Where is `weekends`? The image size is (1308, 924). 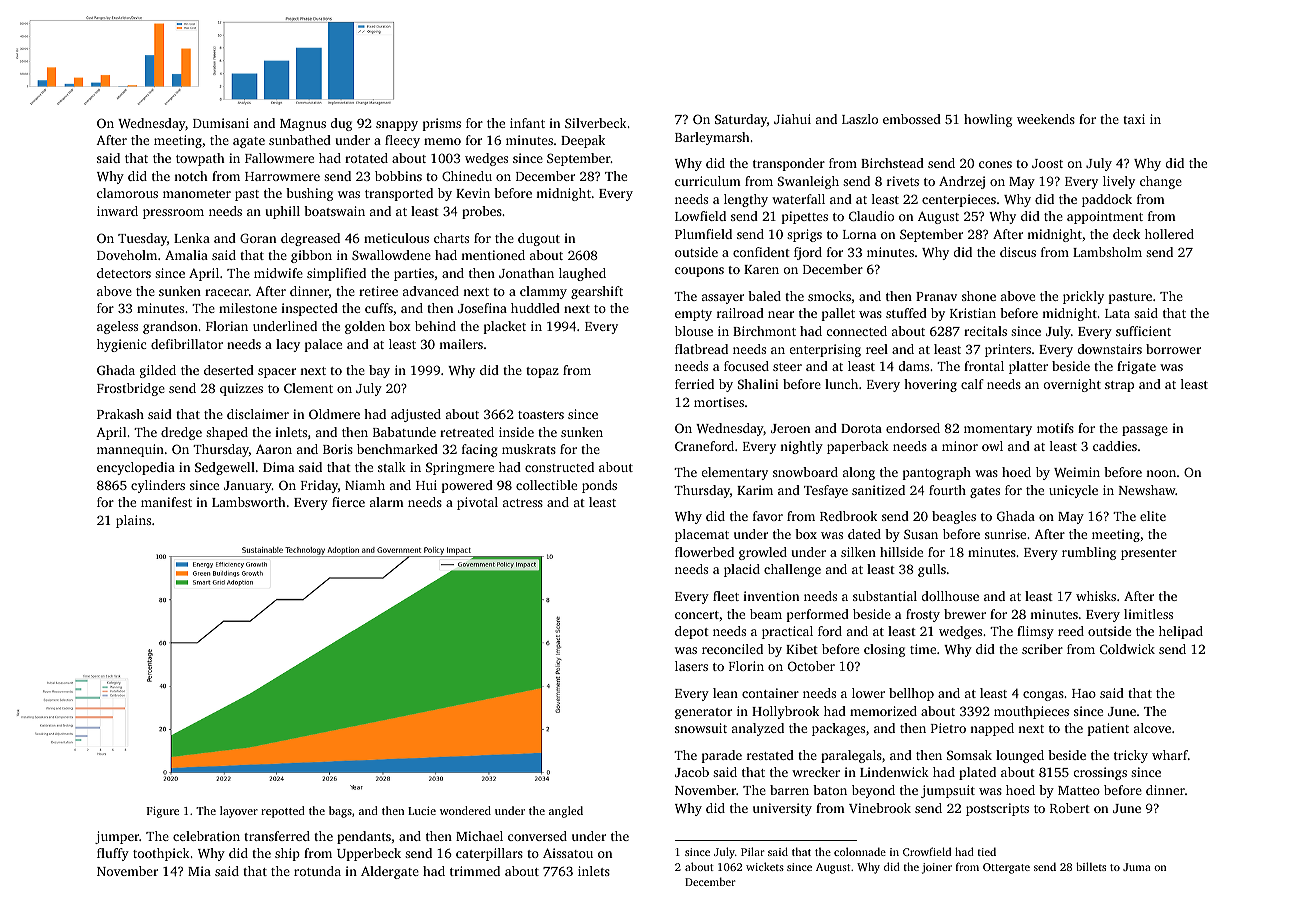 weekends is located at coordinates (1046, 119).
